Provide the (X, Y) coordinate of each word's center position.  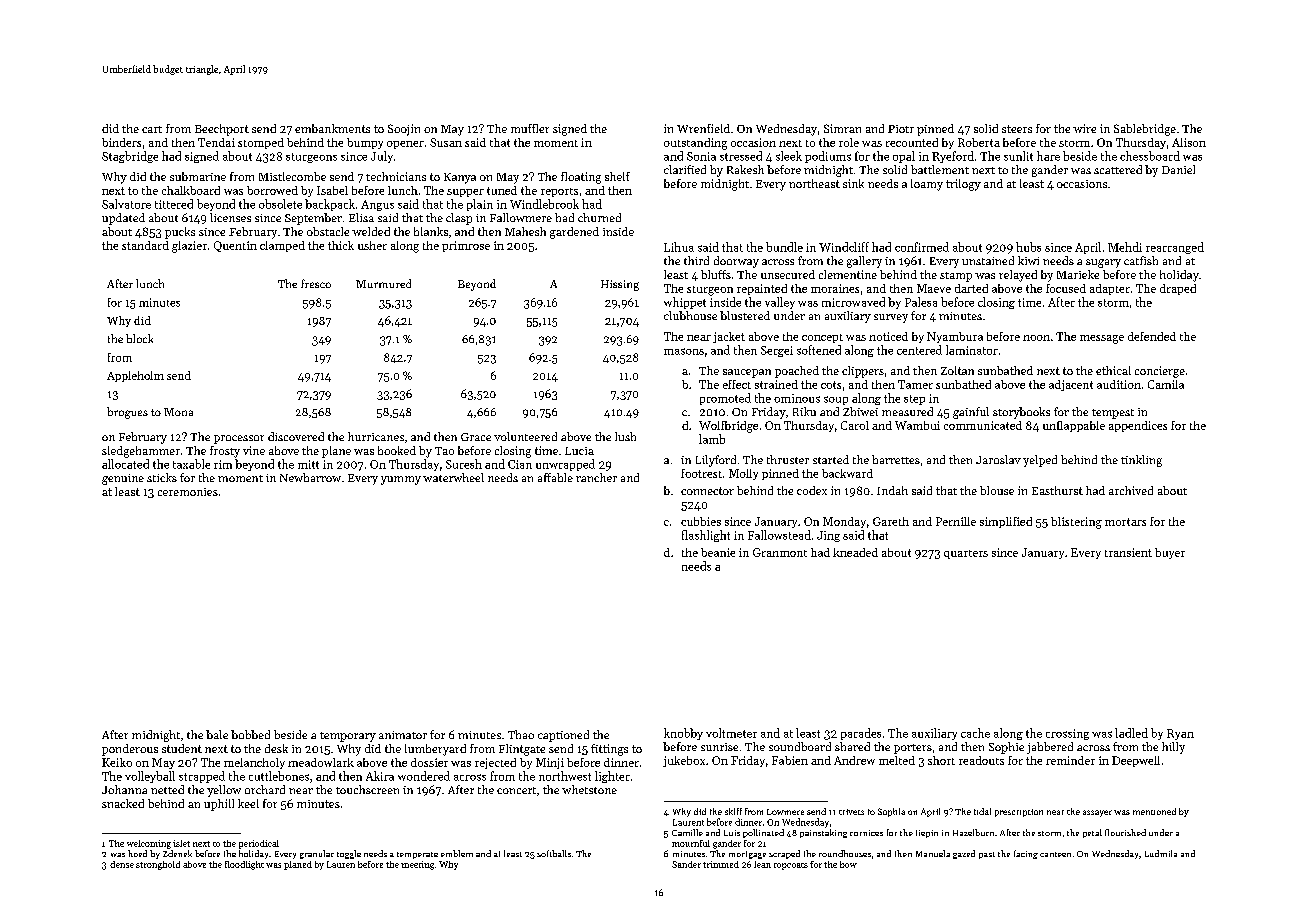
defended (1152, 336)
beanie (718, 552)
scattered (1118, 169)
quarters (966, 554)
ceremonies (188, 492)
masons (684, 351)
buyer (1170, 553)
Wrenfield (703, 128)
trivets (851, 812)
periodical (259, 844)
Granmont (780, 552)
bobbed (250, 734)
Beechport (222, 130)
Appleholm (135, 376)
